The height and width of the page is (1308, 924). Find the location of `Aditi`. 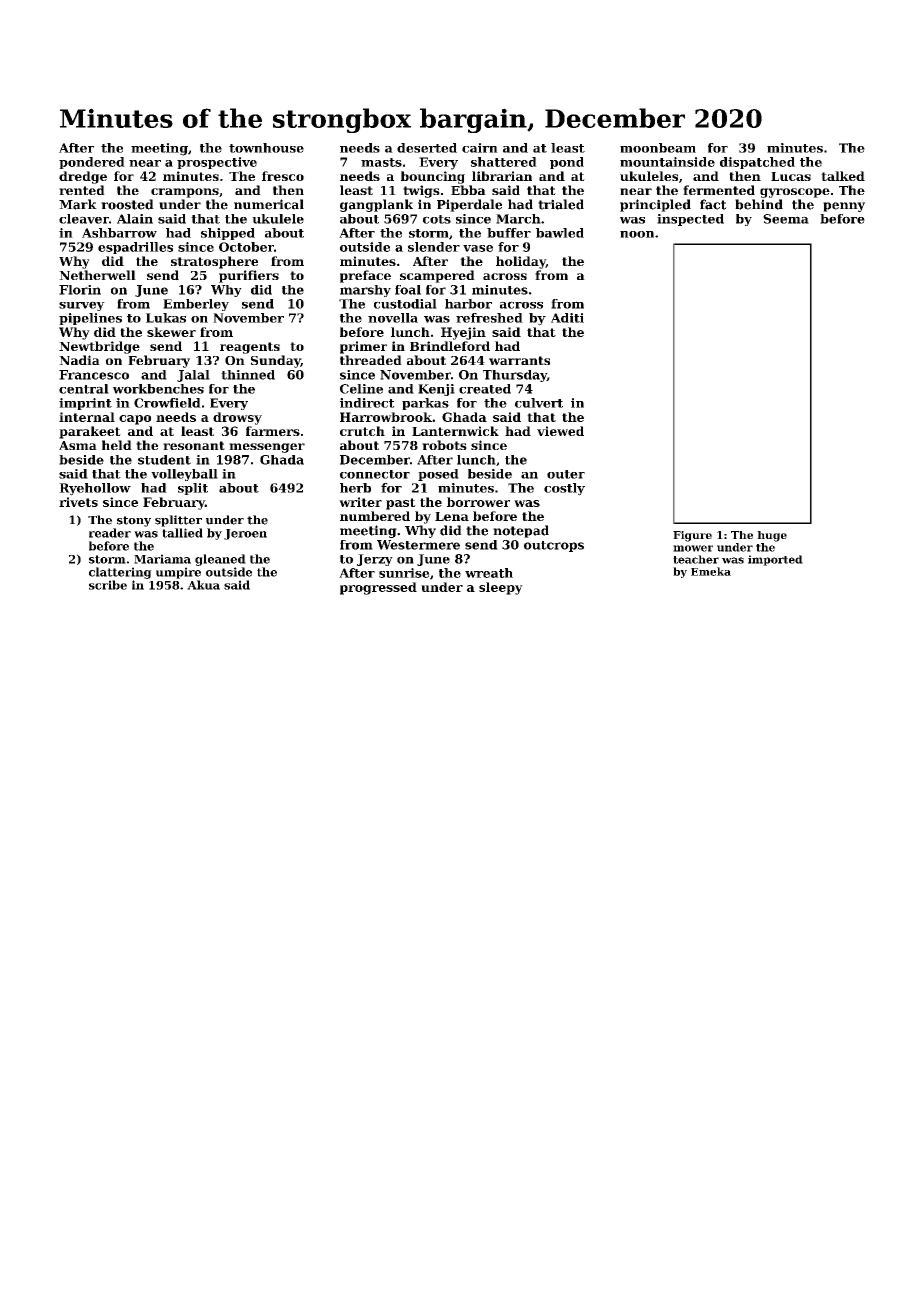

Aditi is located at coordinates (567, 318).
